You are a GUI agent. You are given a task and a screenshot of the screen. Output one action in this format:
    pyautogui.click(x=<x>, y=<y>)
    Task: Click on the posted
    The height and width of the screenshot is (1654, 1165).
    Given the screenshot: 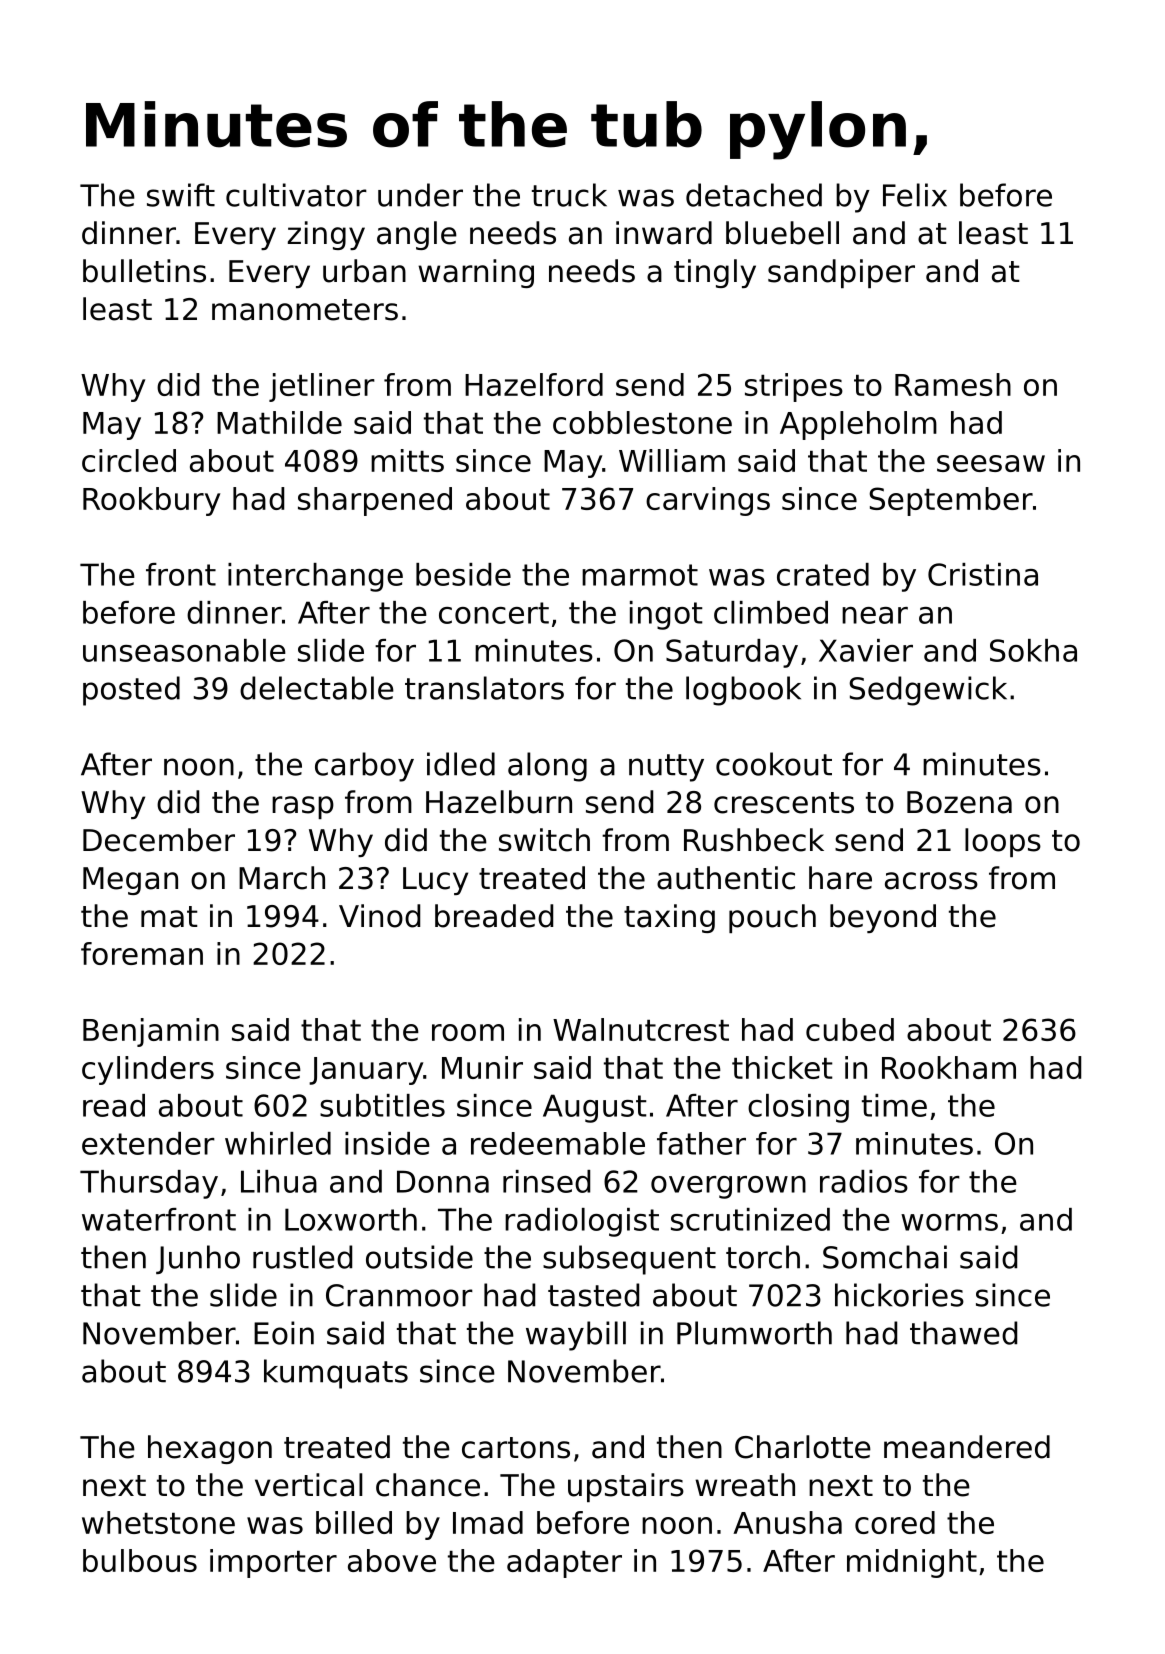 What is the action you would take?
    pyautogui.click(x=131, y=691)
